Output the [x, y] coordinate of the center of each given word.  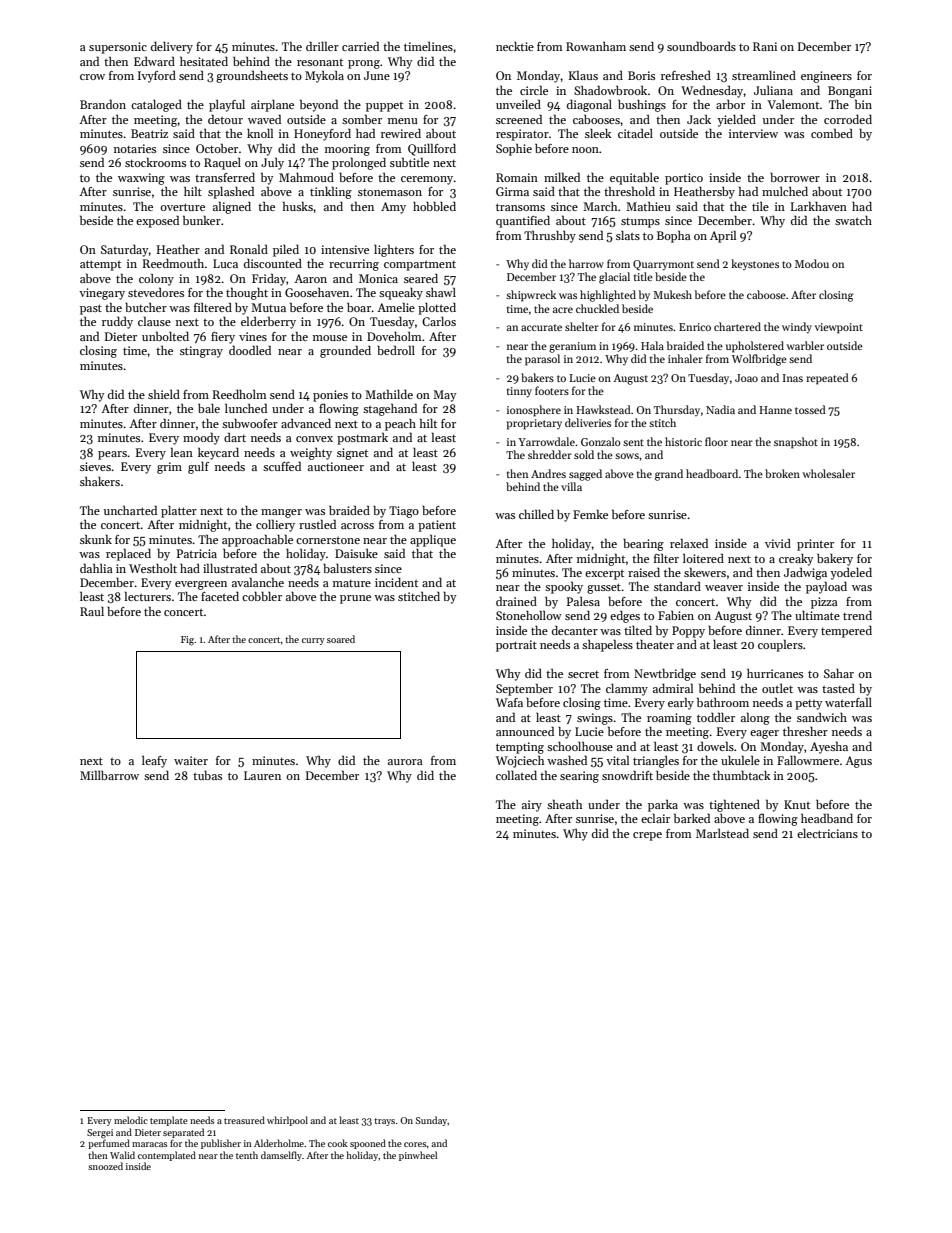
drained [516, 601]
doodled [250, 350]
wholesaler [829, 473]
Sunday [432, 1121]
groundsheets [252, 76]
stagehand [390, 409]
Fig [187, 641]
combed [832, 133]
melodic [131, 1120]
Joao [746, 378]
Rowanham [596, 46]
